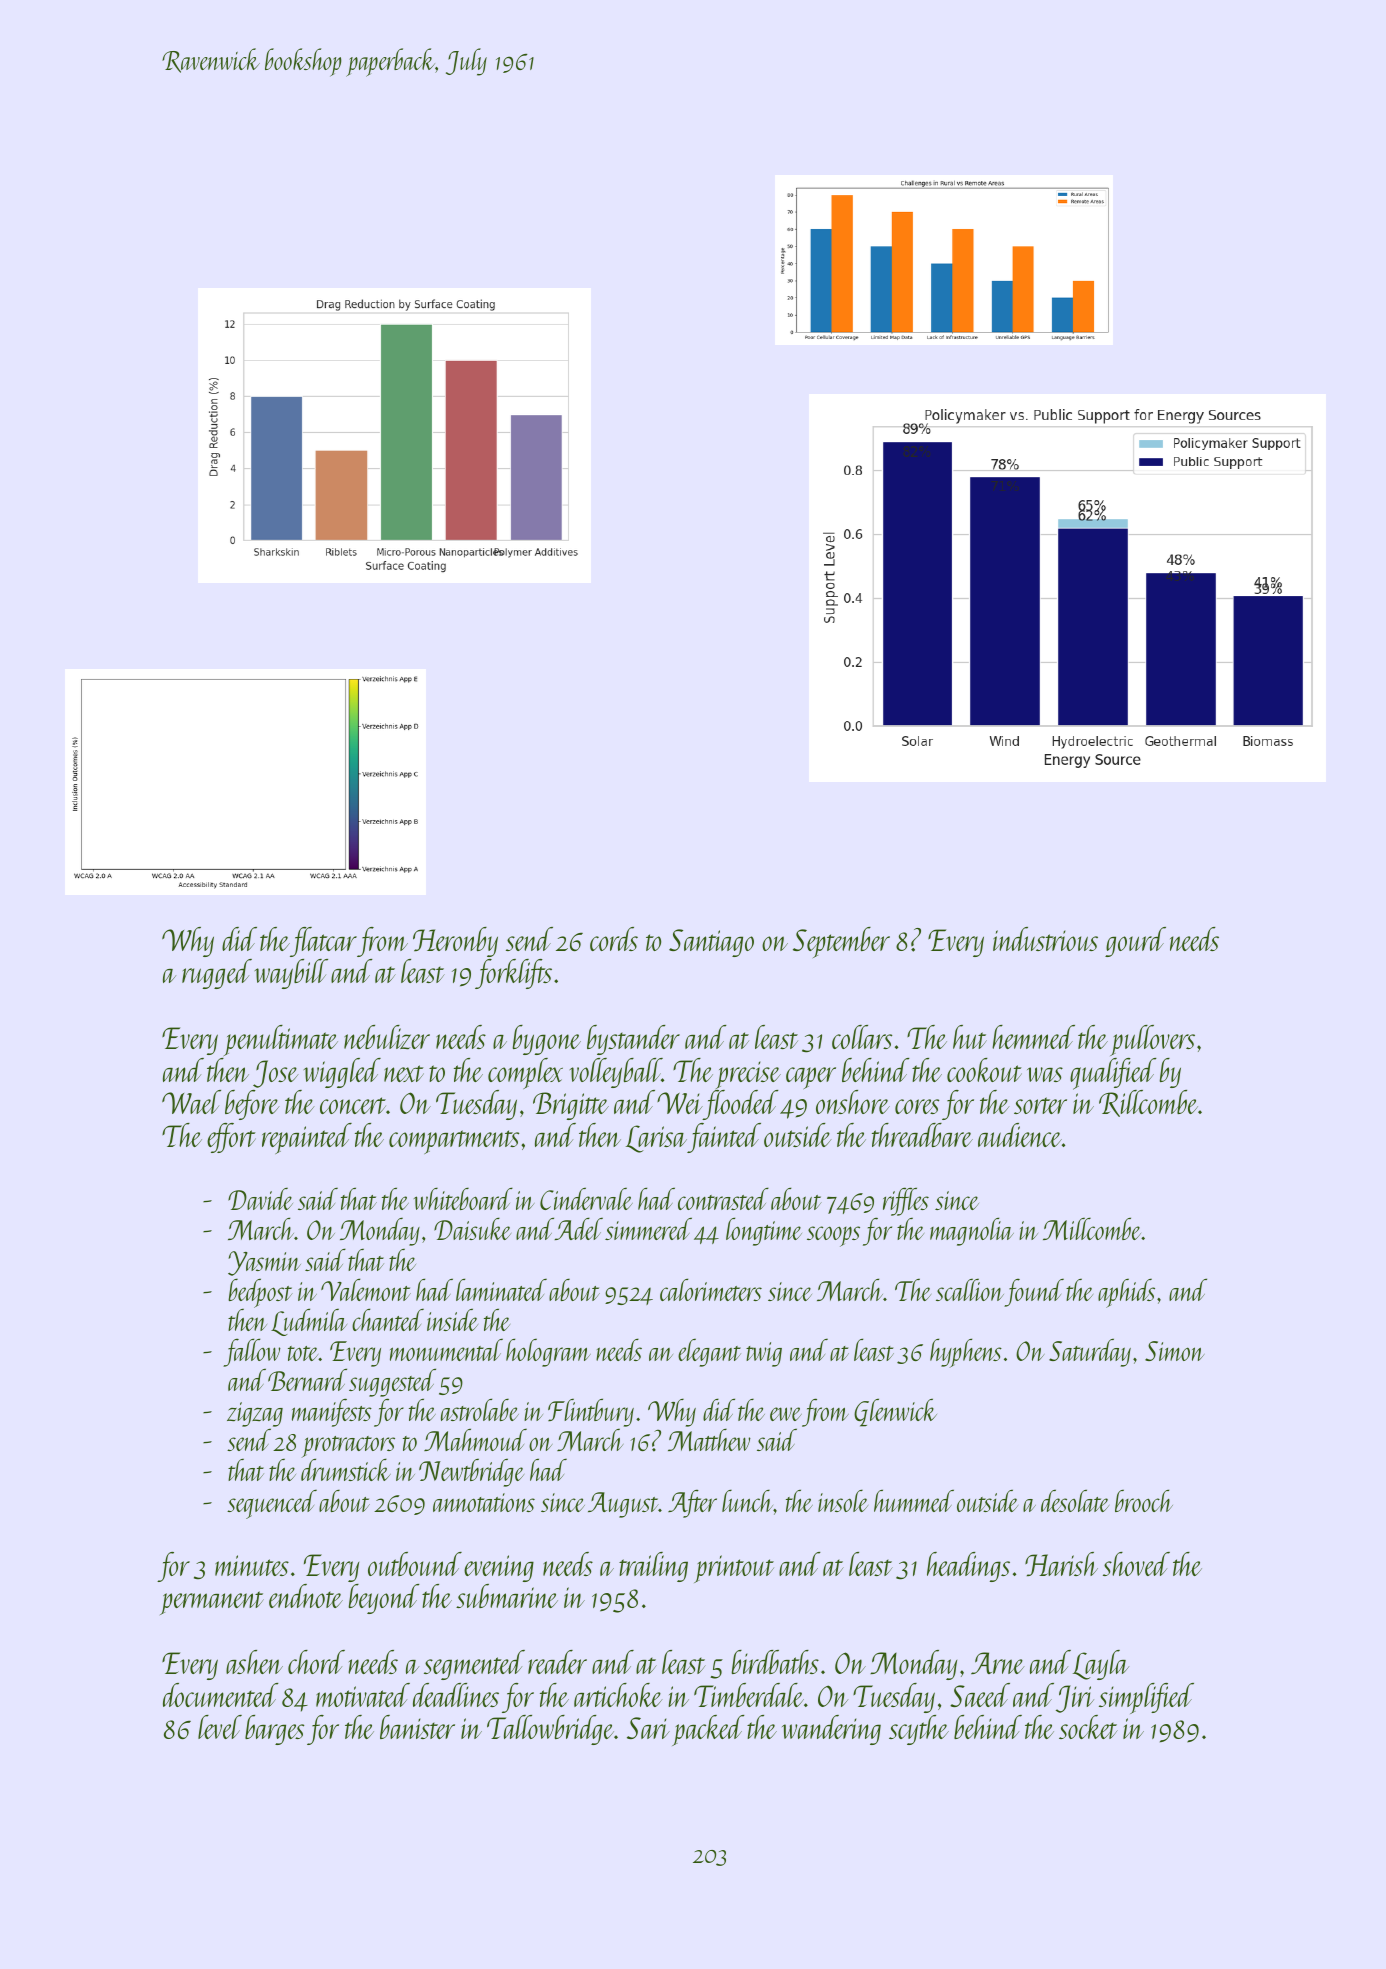  I want to click on insole, so click(843, 1500).
